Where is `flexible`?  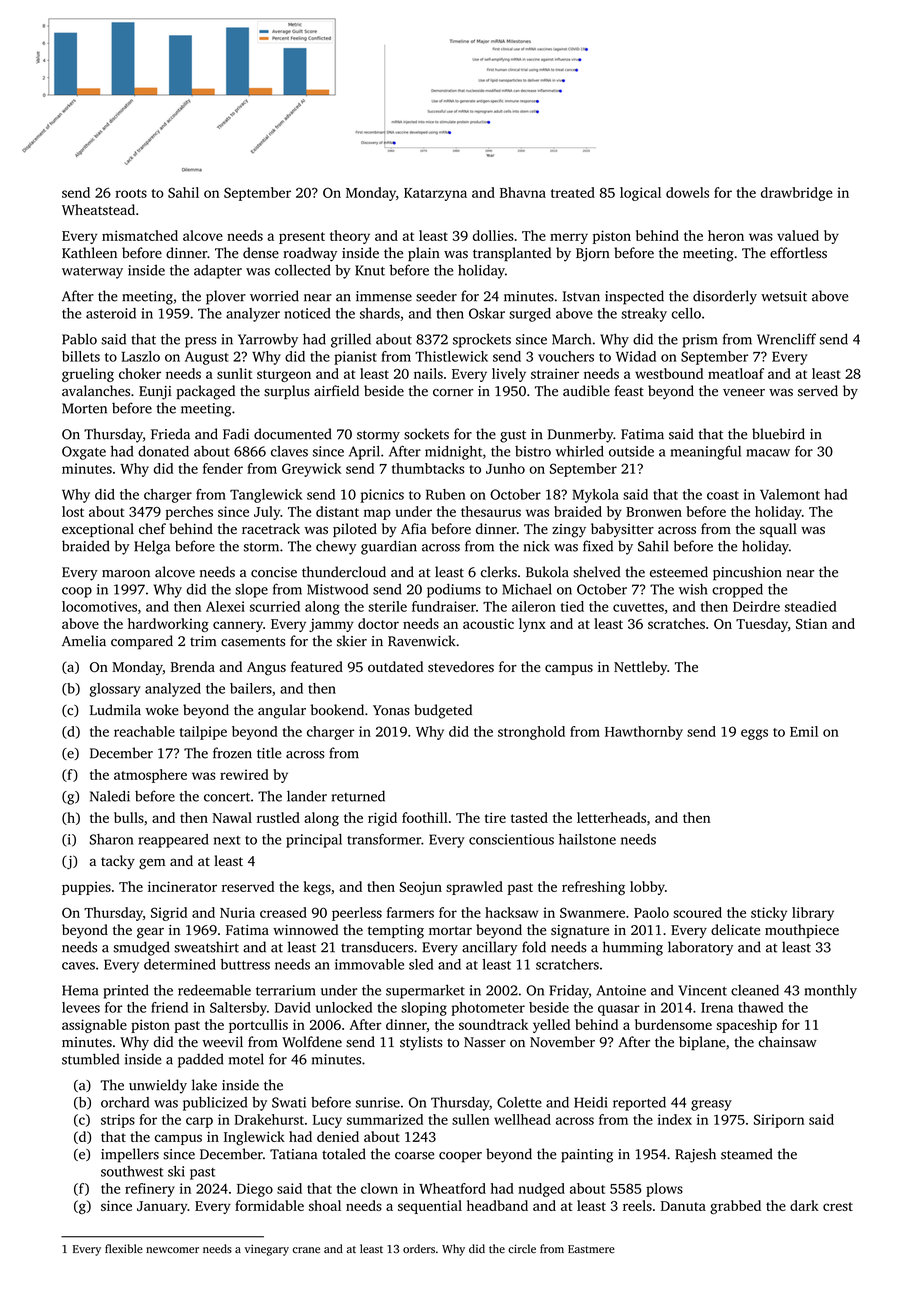
flexible is located at coordinates (124, 1248).
